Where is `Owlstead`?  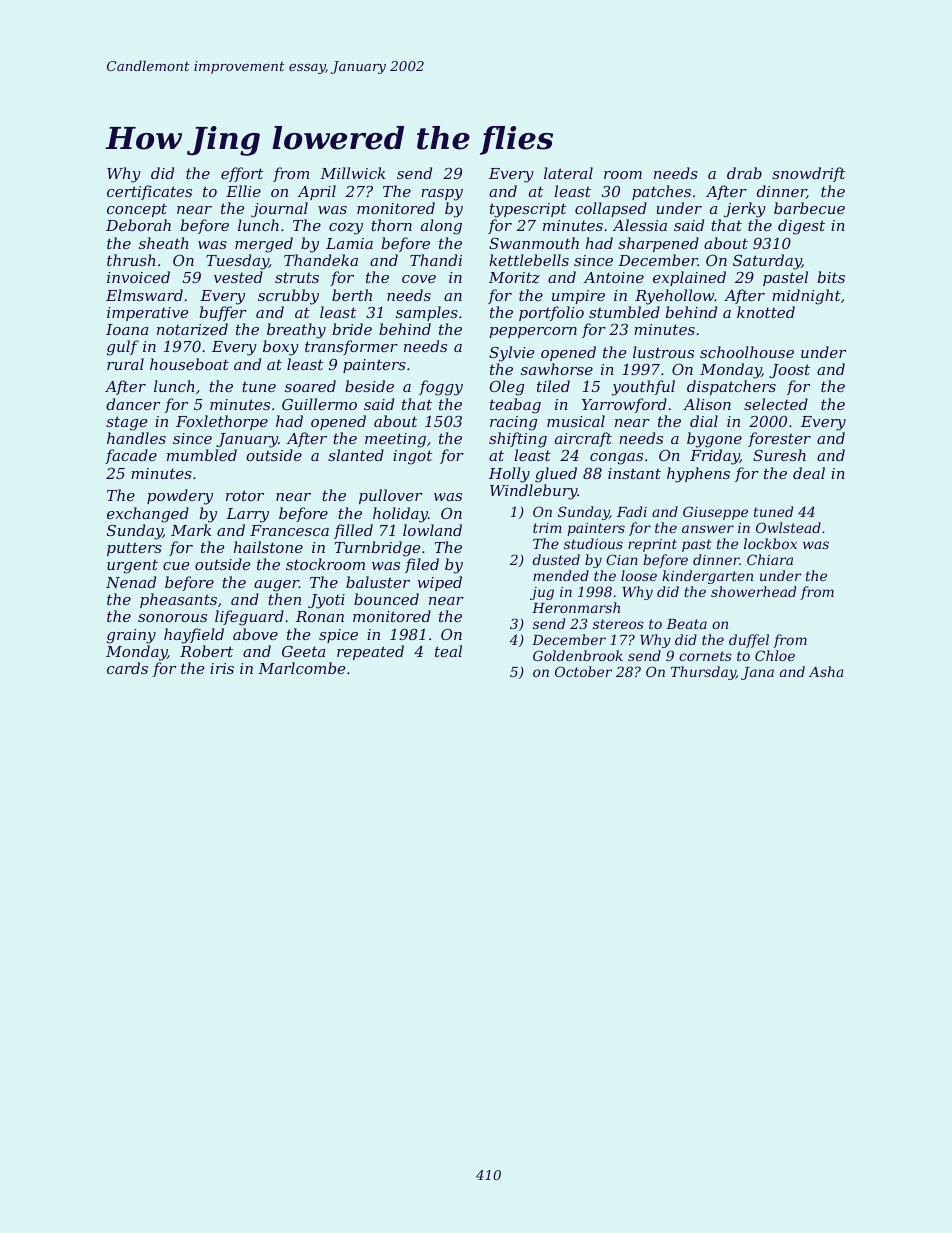
Owlstead is located at coordinates (788, 527).
